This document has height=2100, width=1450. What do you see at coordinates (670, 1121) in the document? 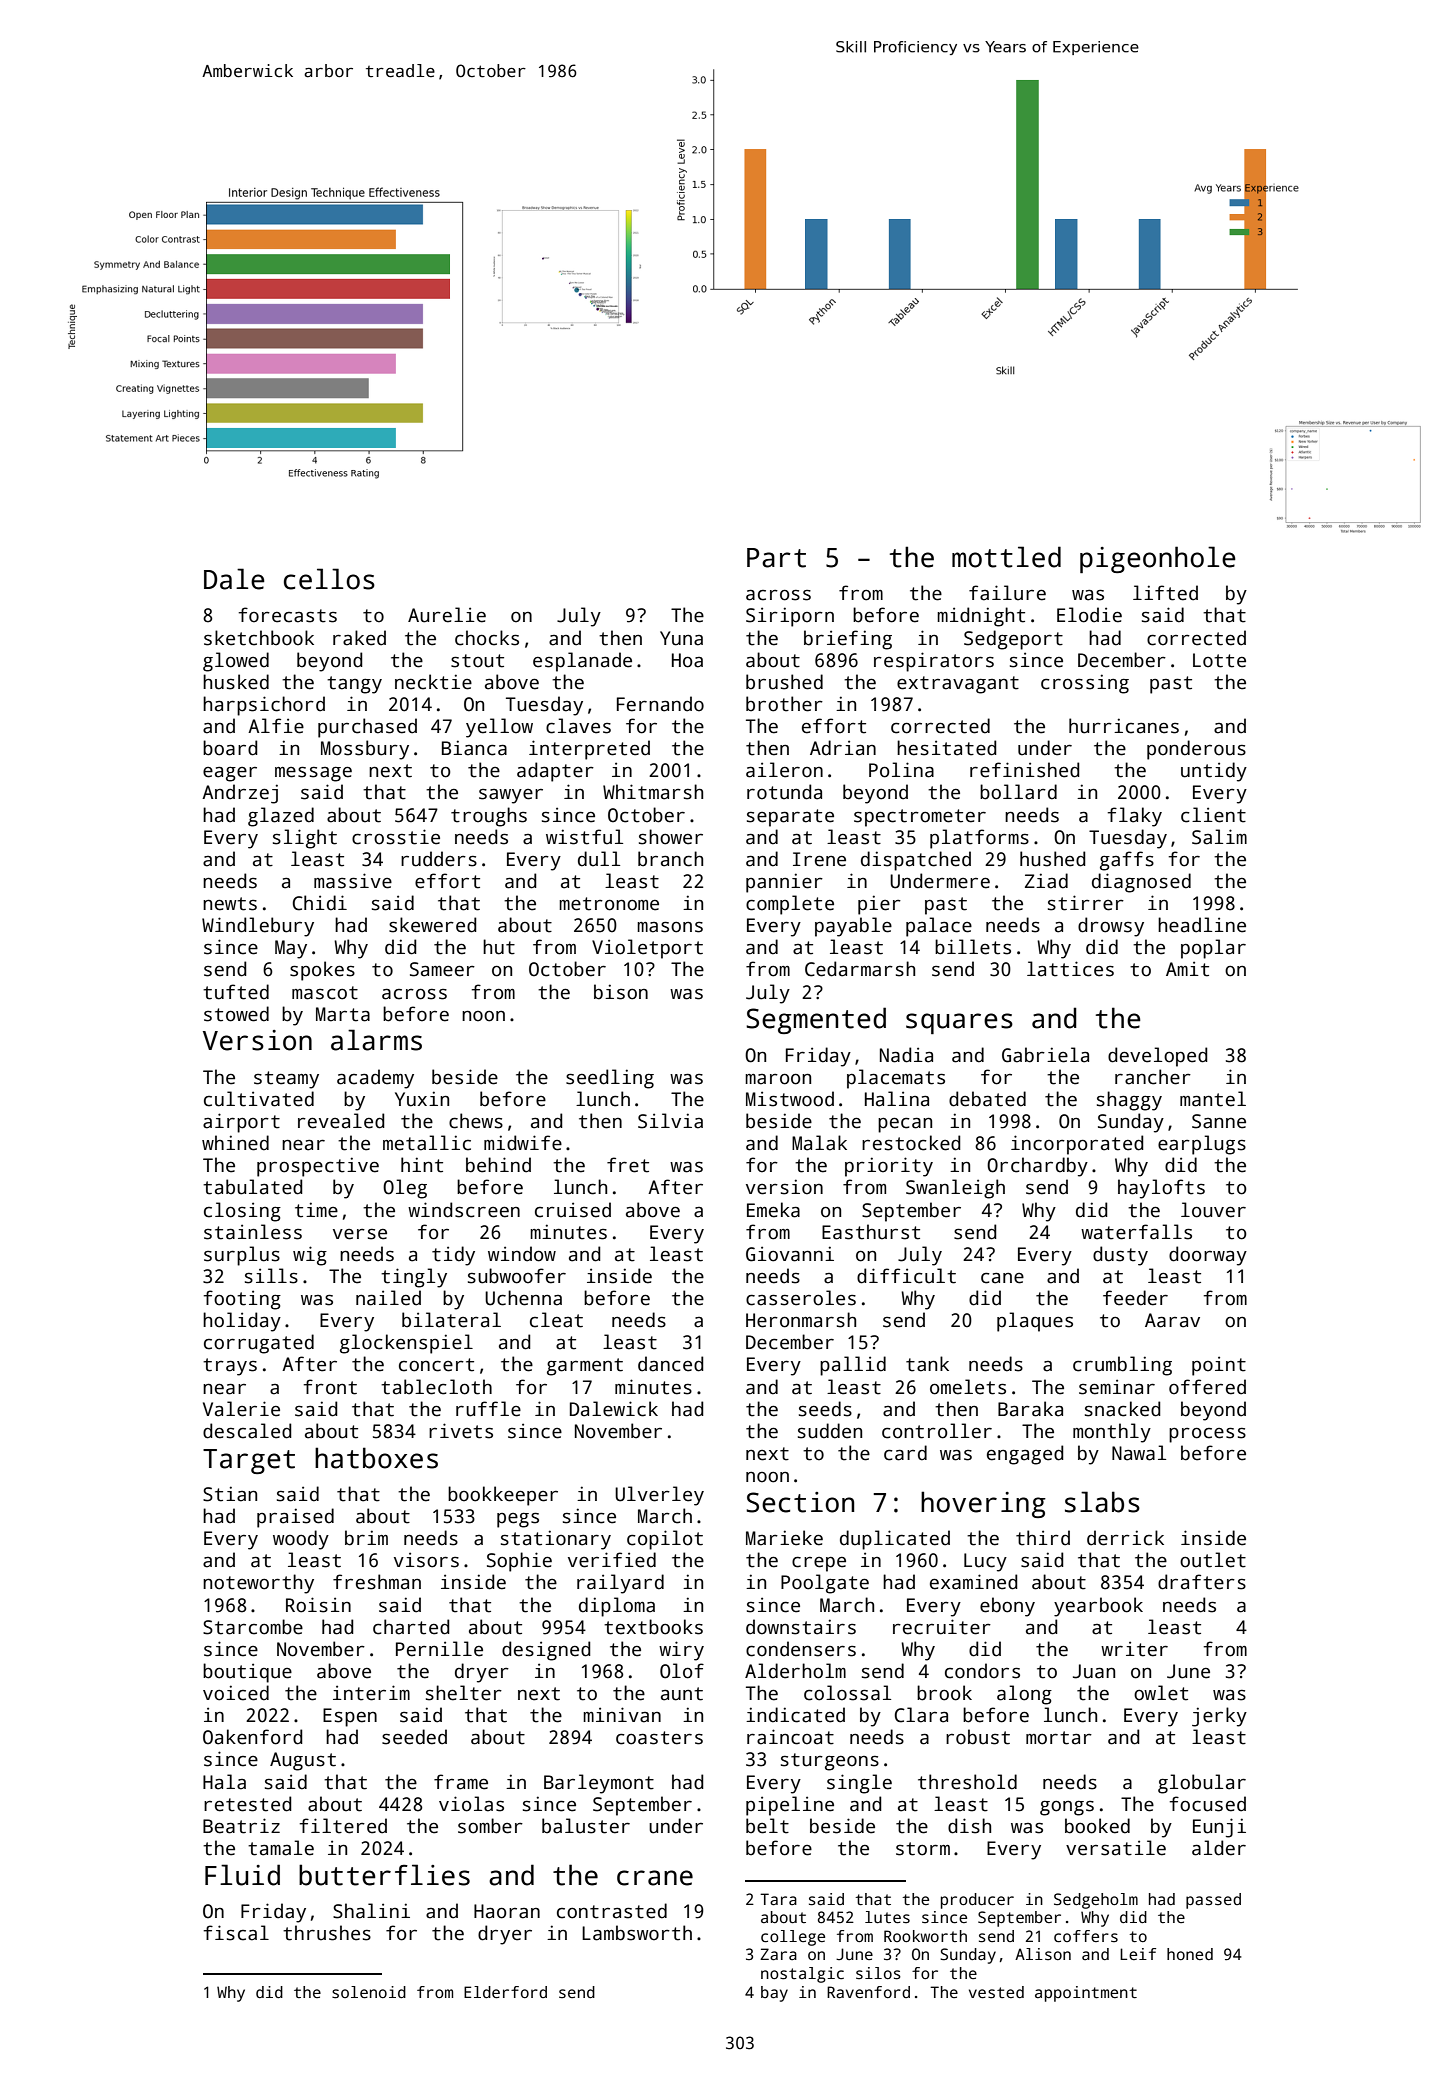
I see `Silvia` at bounding box center [670, 1121].
